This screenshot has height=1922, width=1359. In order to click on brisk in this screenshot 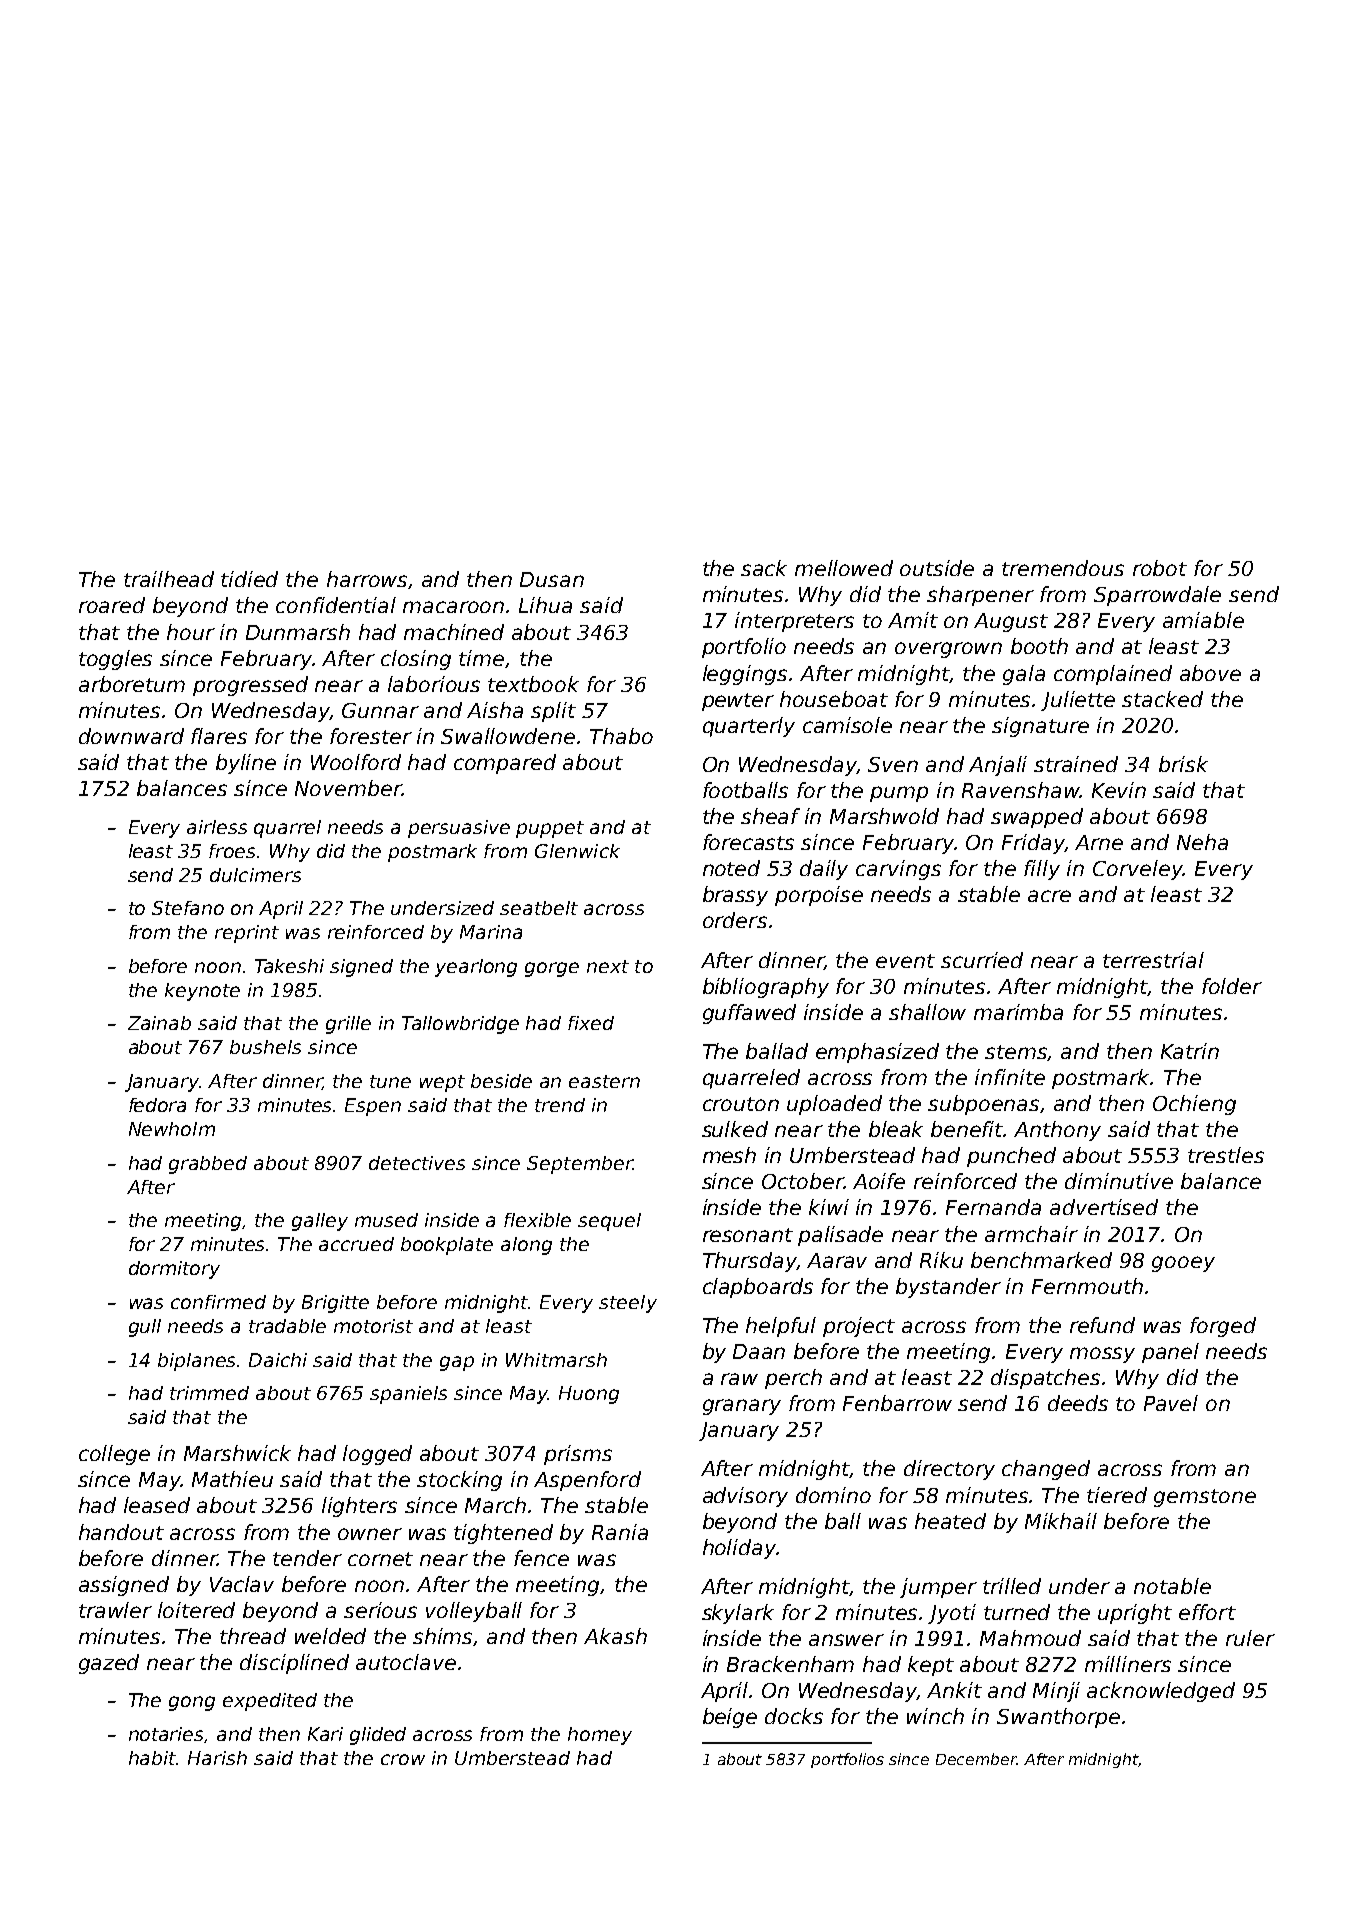, I will do `click(1183, 764)`.
